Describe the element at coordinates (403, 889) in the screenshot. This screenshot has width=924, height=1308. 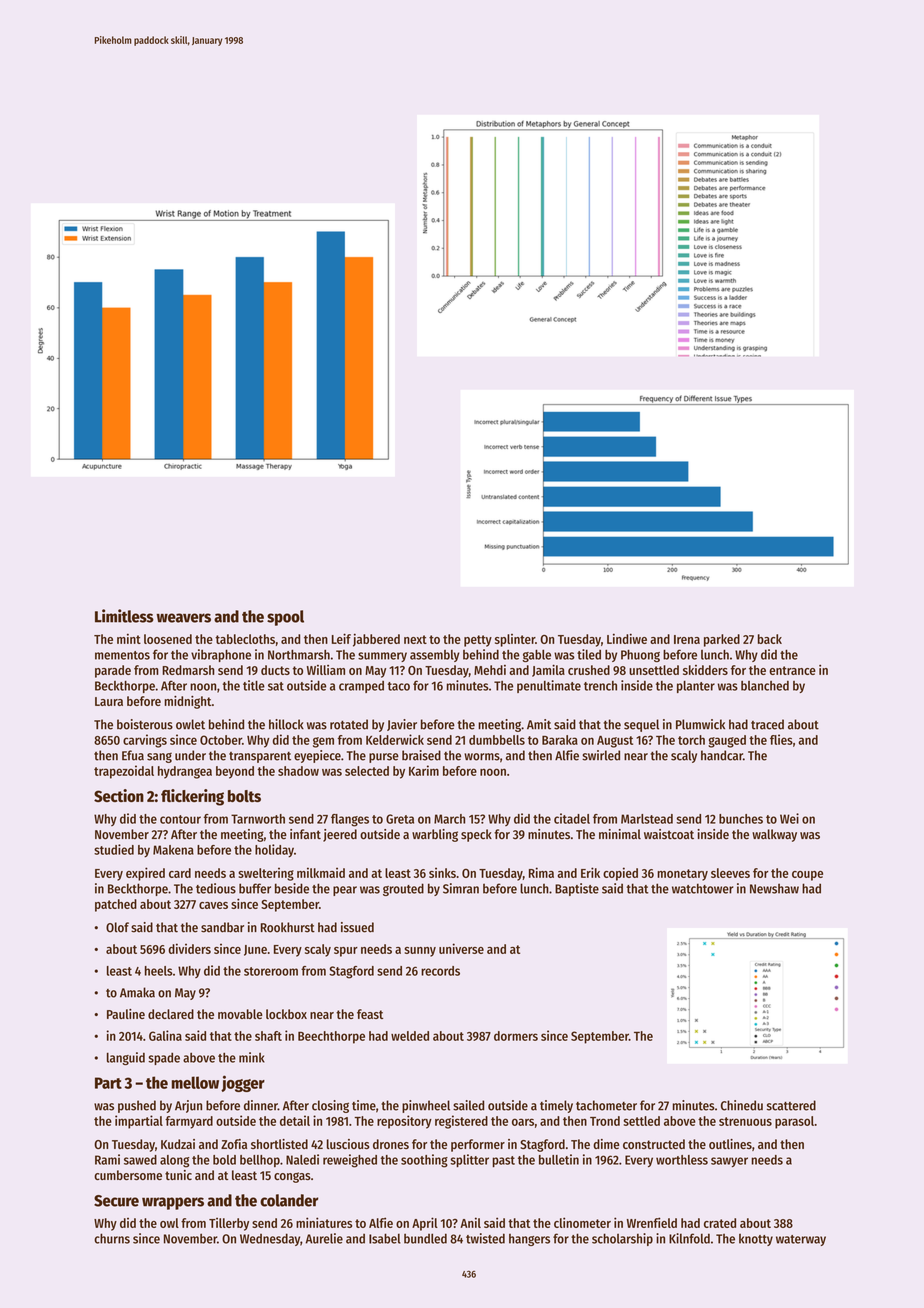
I see `grouted` at that location.
